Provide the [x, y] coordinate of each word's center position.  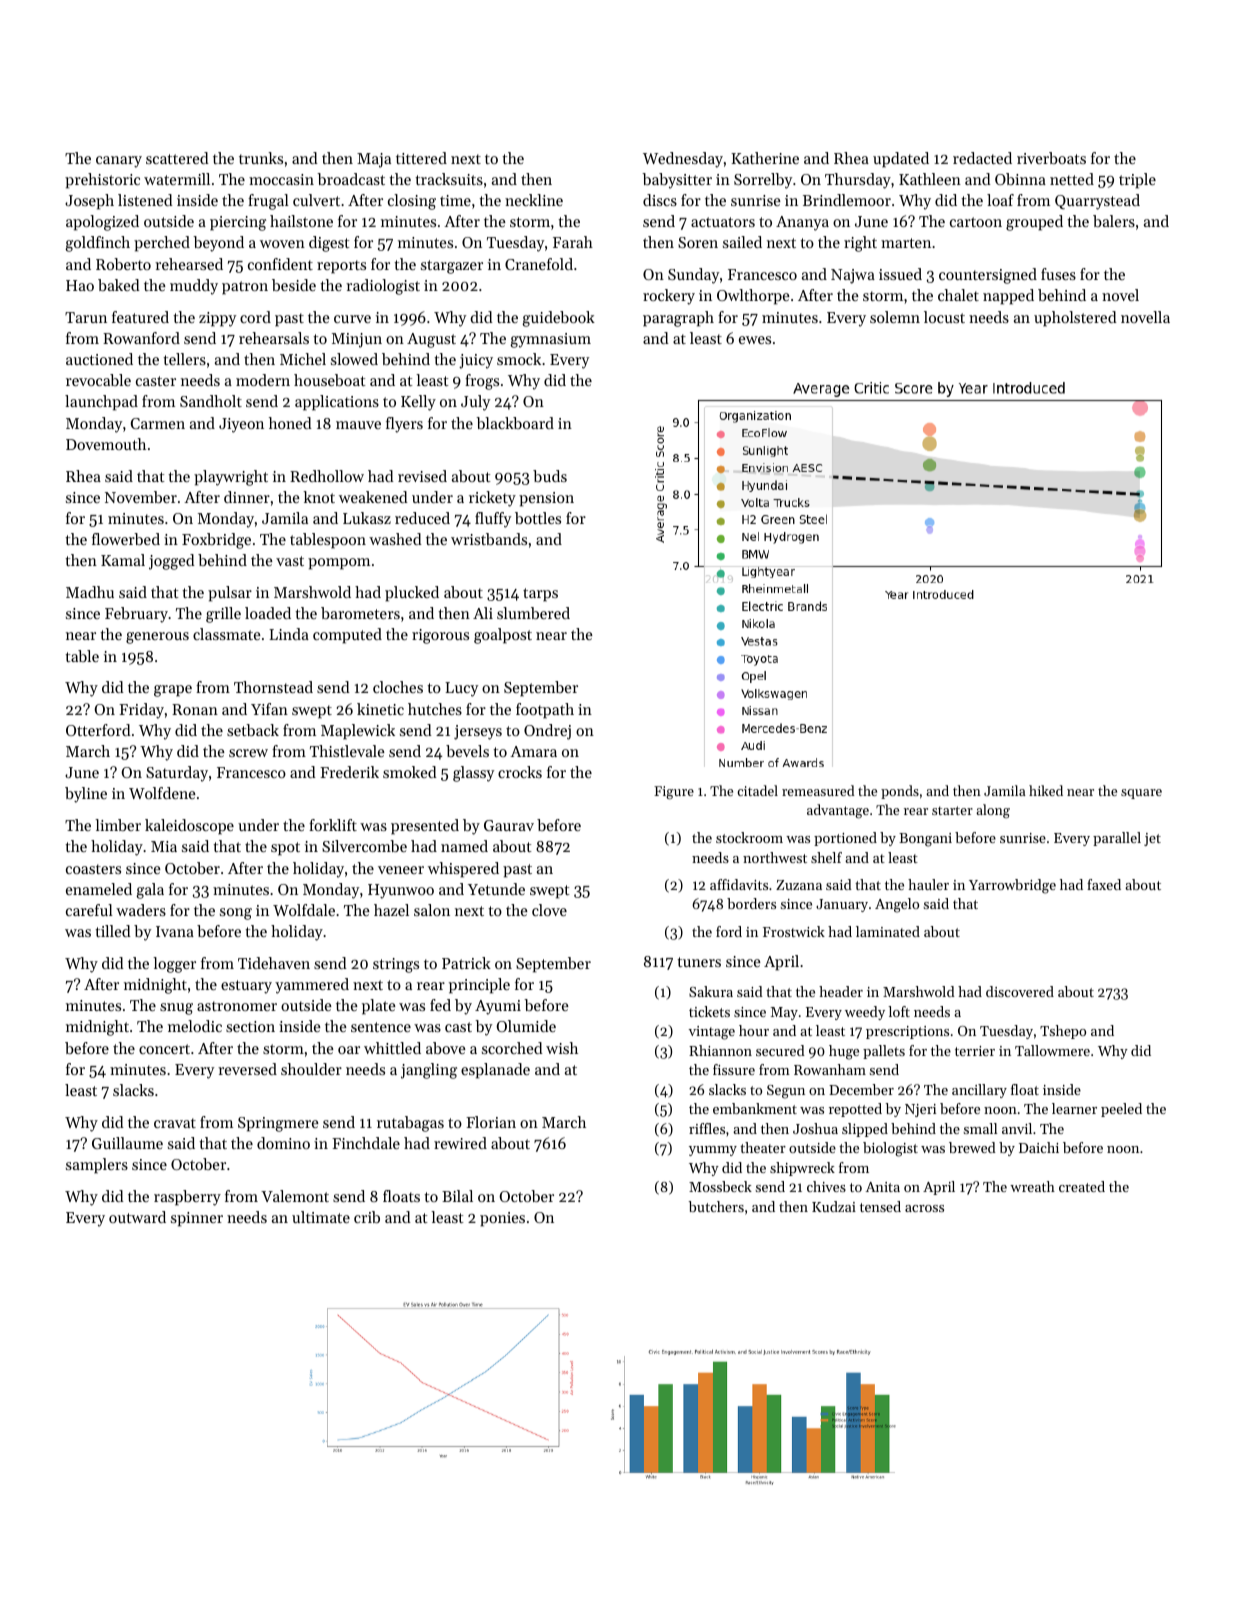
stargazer [452, 267]
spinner [197, 1219]
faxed [1104, 884]
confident [280, 264]
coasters [93, 869]
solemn [895, 317]
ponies [502, 1219]
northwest [775, 857]
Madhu [90, 592]
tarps [540, 595]
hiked [1046, 790]
